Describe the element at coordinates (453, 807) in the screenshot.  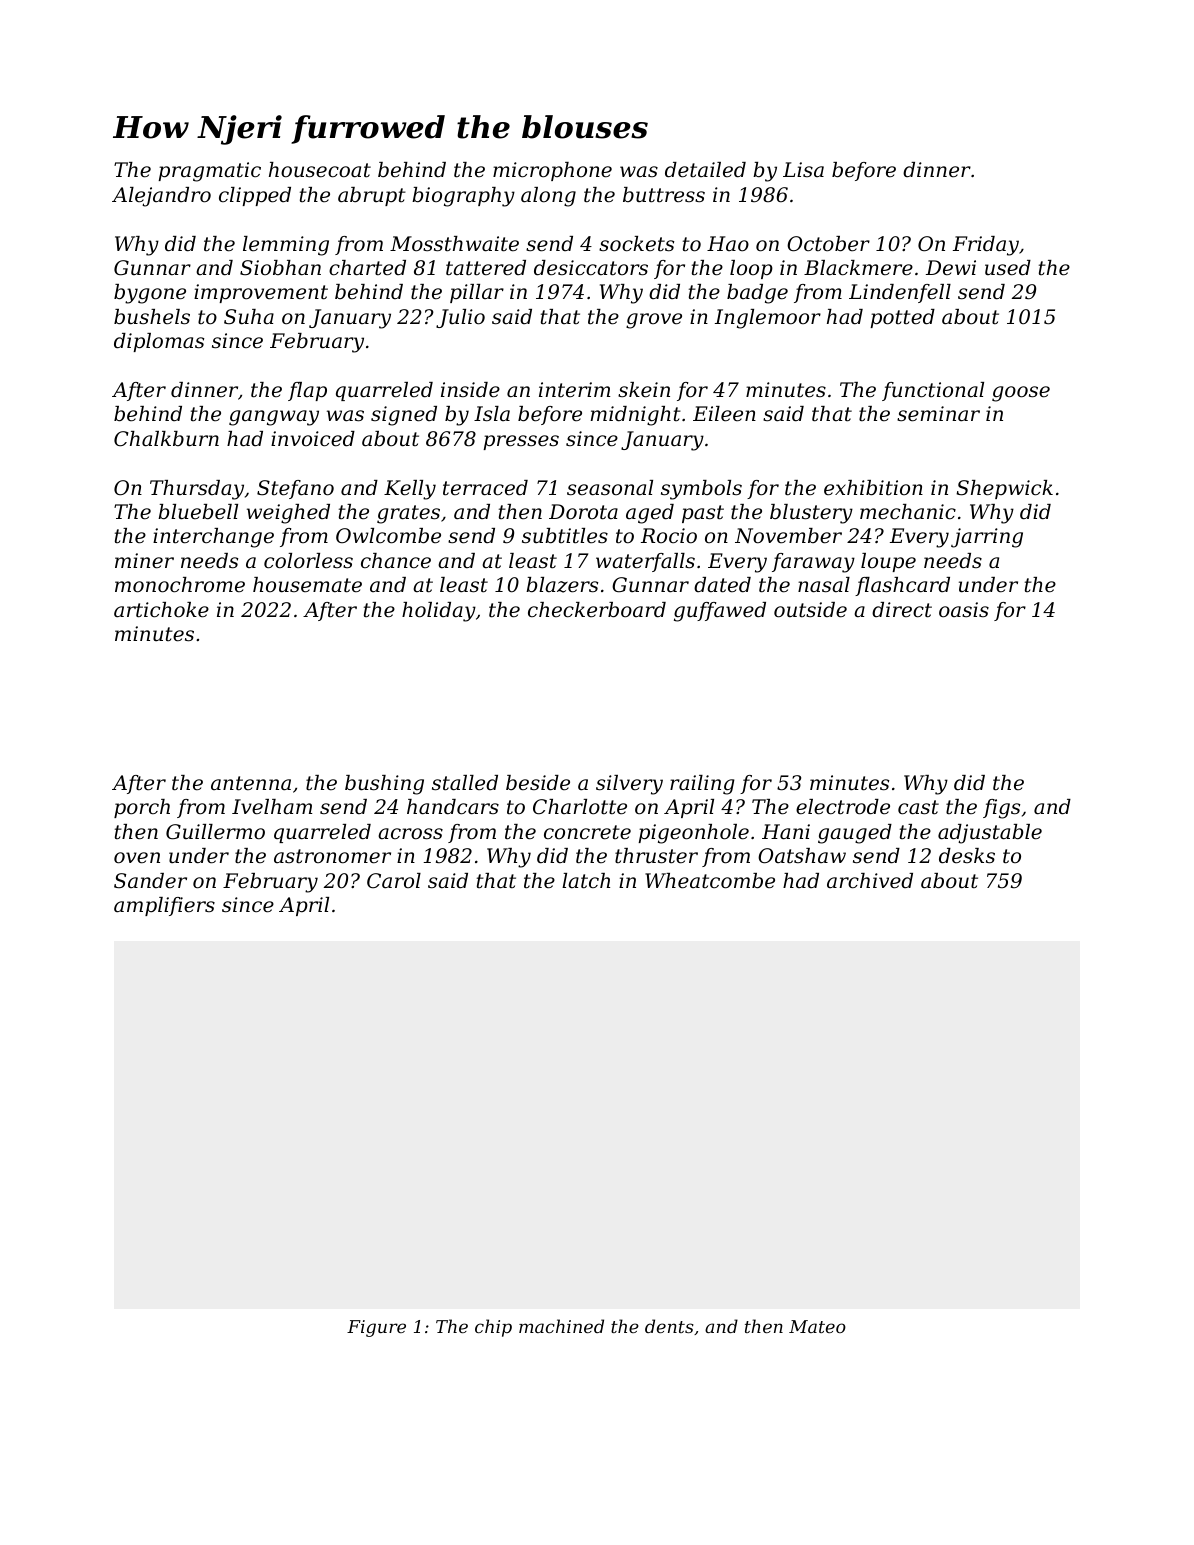
I see `handcars` at that location.
